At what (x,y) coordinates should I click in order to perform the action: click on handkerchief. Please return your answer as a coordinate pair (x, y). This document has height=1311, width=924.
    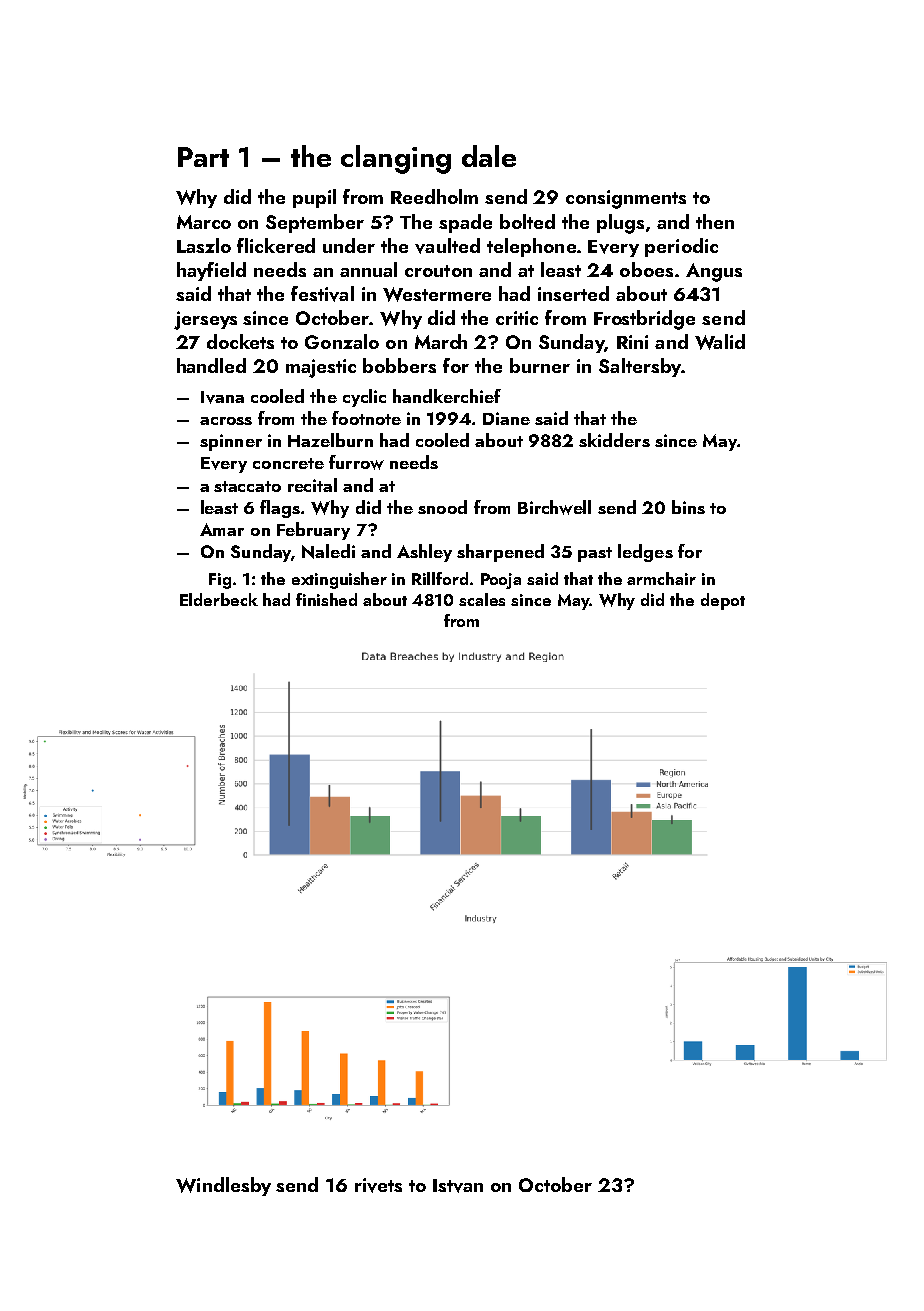
    Looking at the image, I should click on (447, 396).
